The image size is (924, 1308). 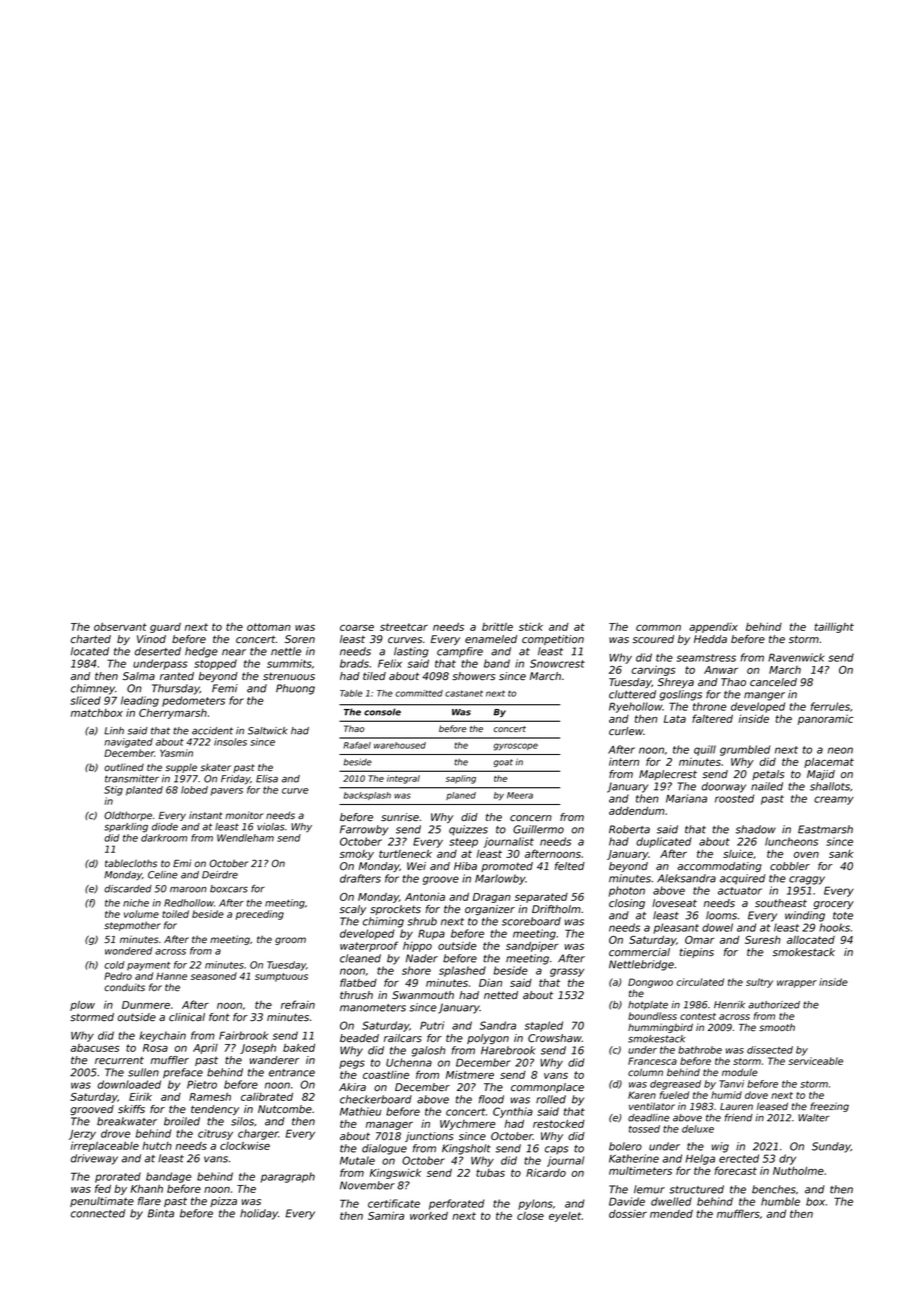 I want to click on eyelet, so click(x=565, y=1217).
